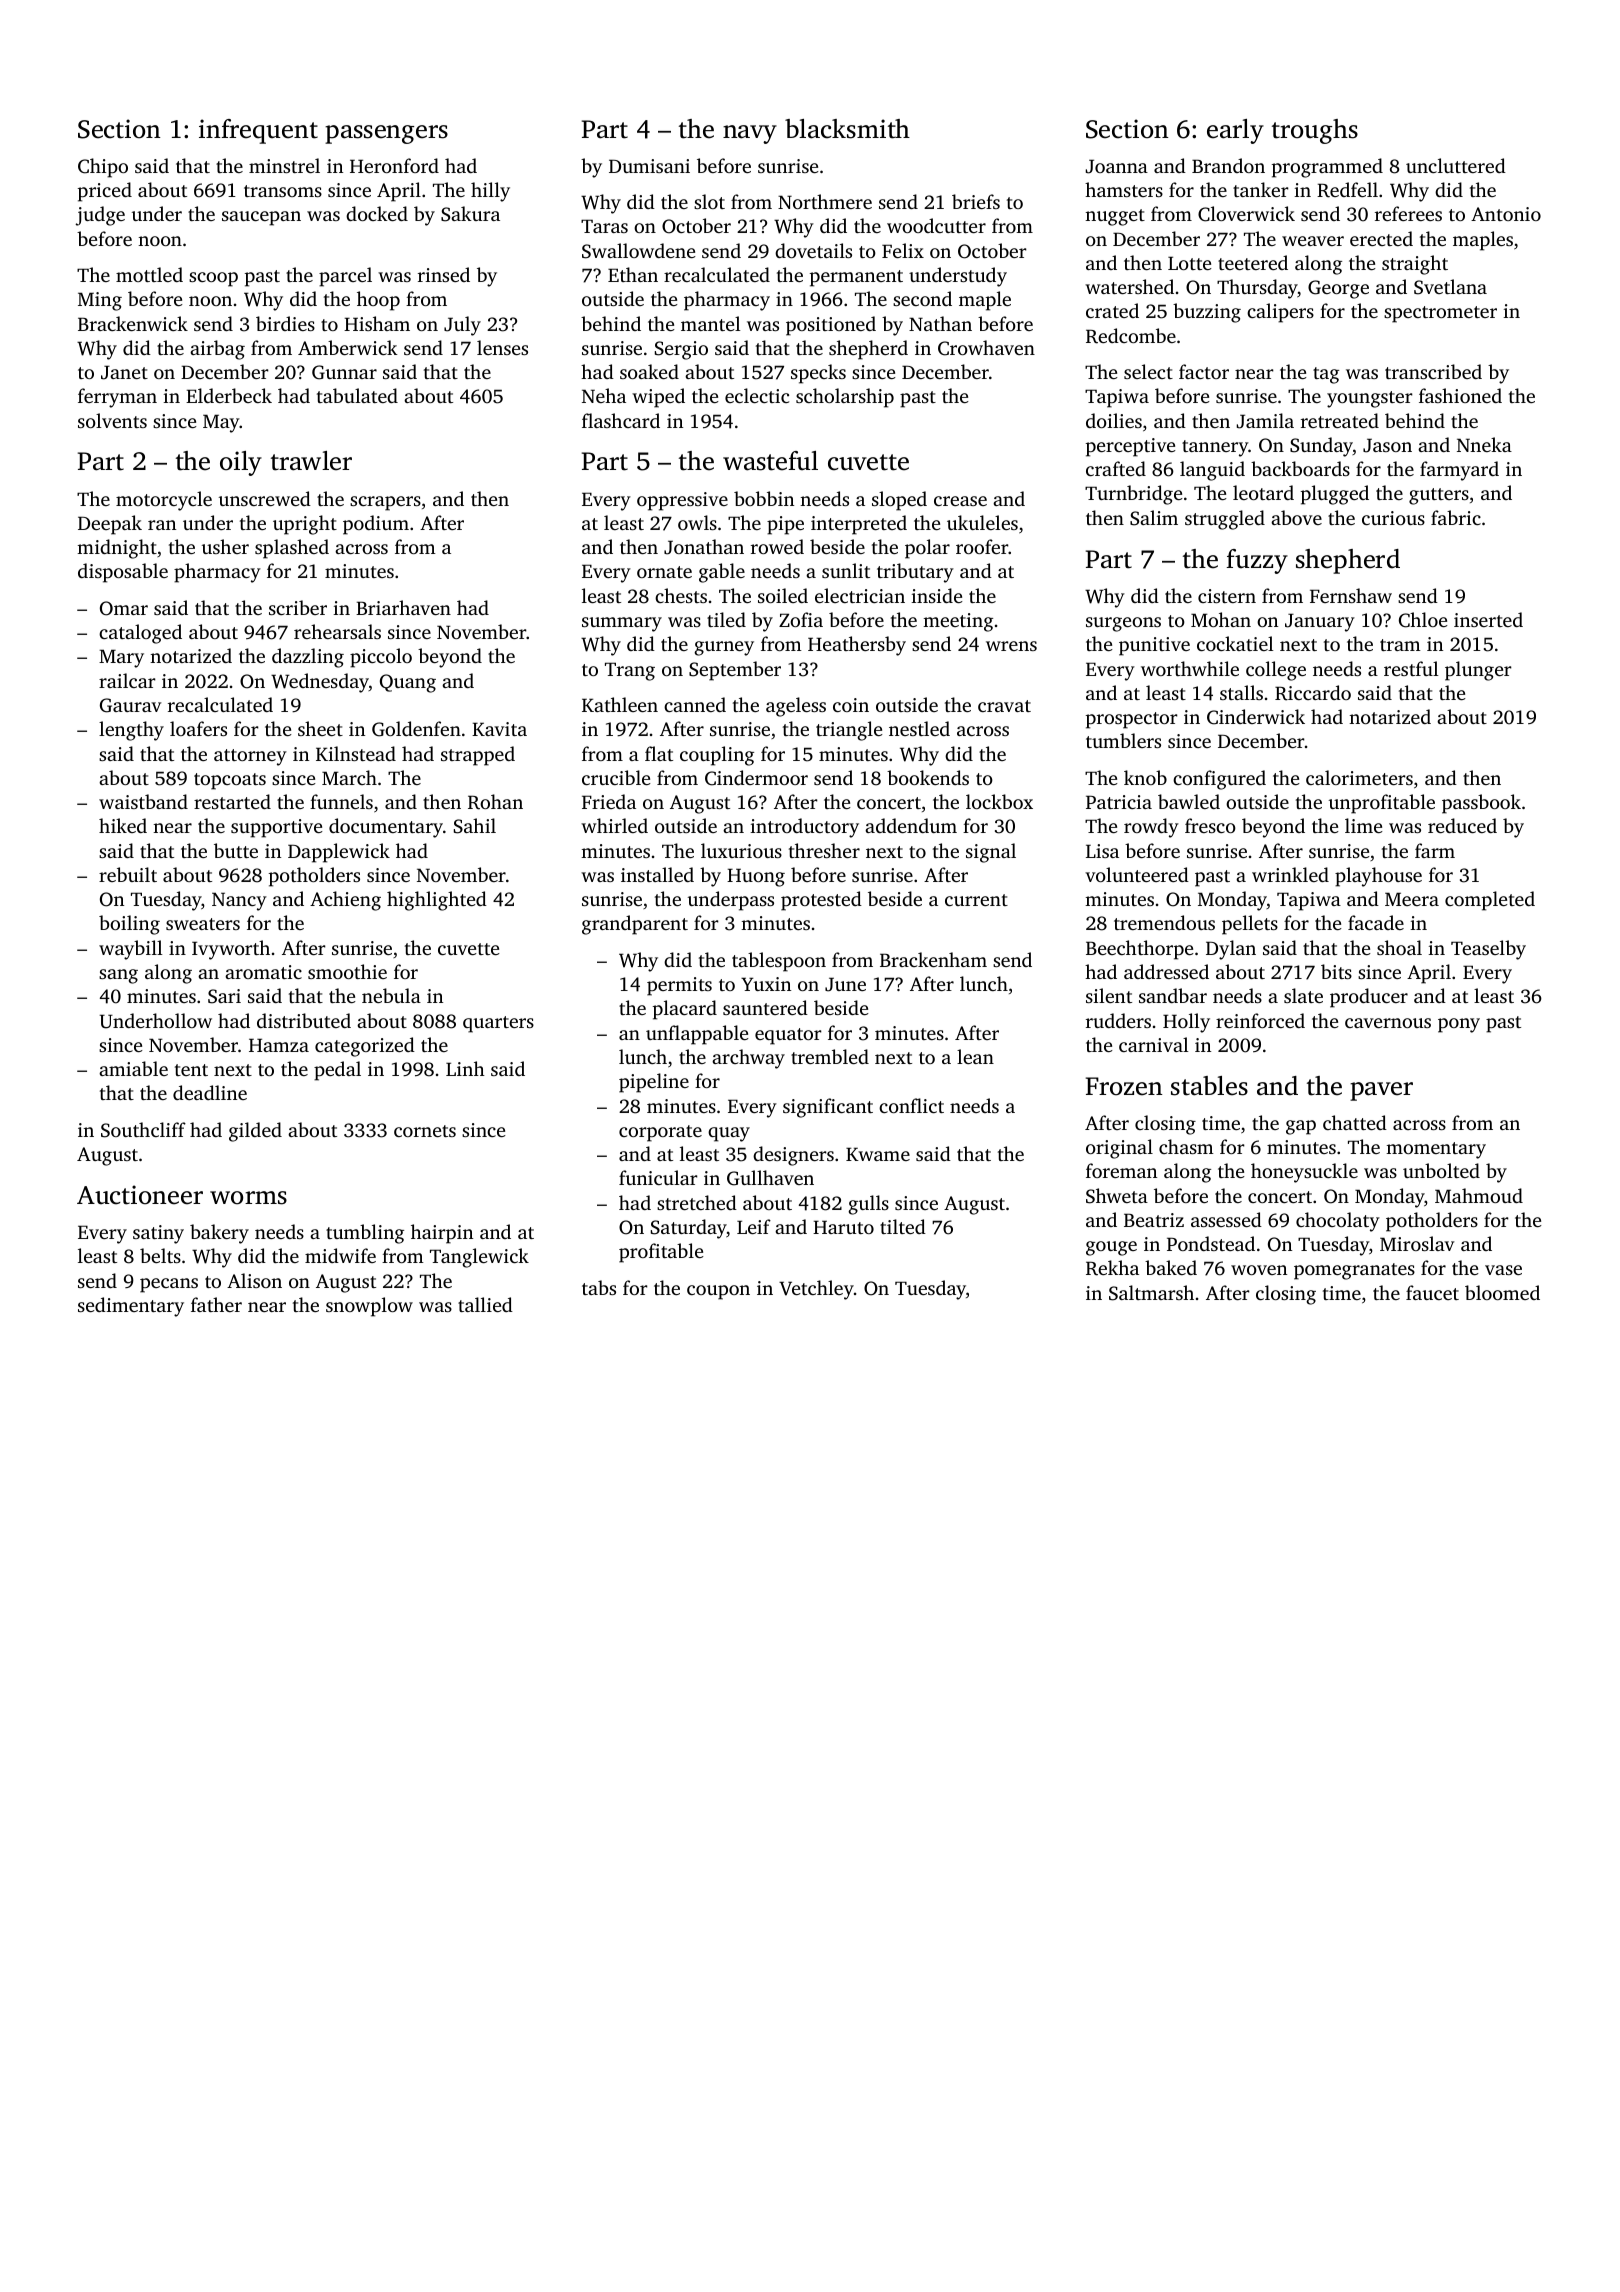 Image resolution: width=1620 pixels, height=2292 pixels. Describe the element at coordinates (129, 925) in the page. I see `boiling` at that location.
